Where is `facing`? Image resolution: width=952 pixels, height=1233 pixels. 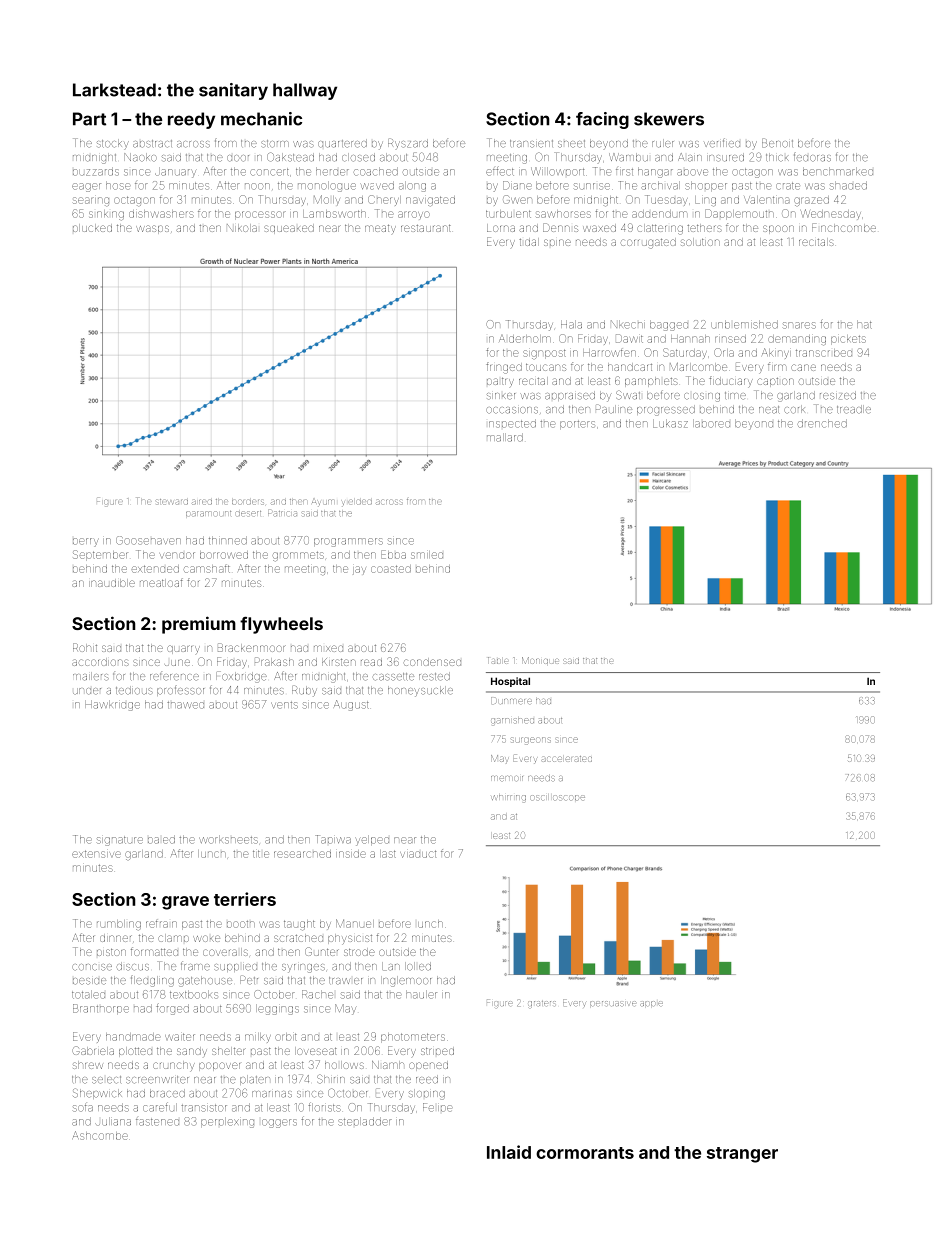 facing is located at coordinates (602, 120).
